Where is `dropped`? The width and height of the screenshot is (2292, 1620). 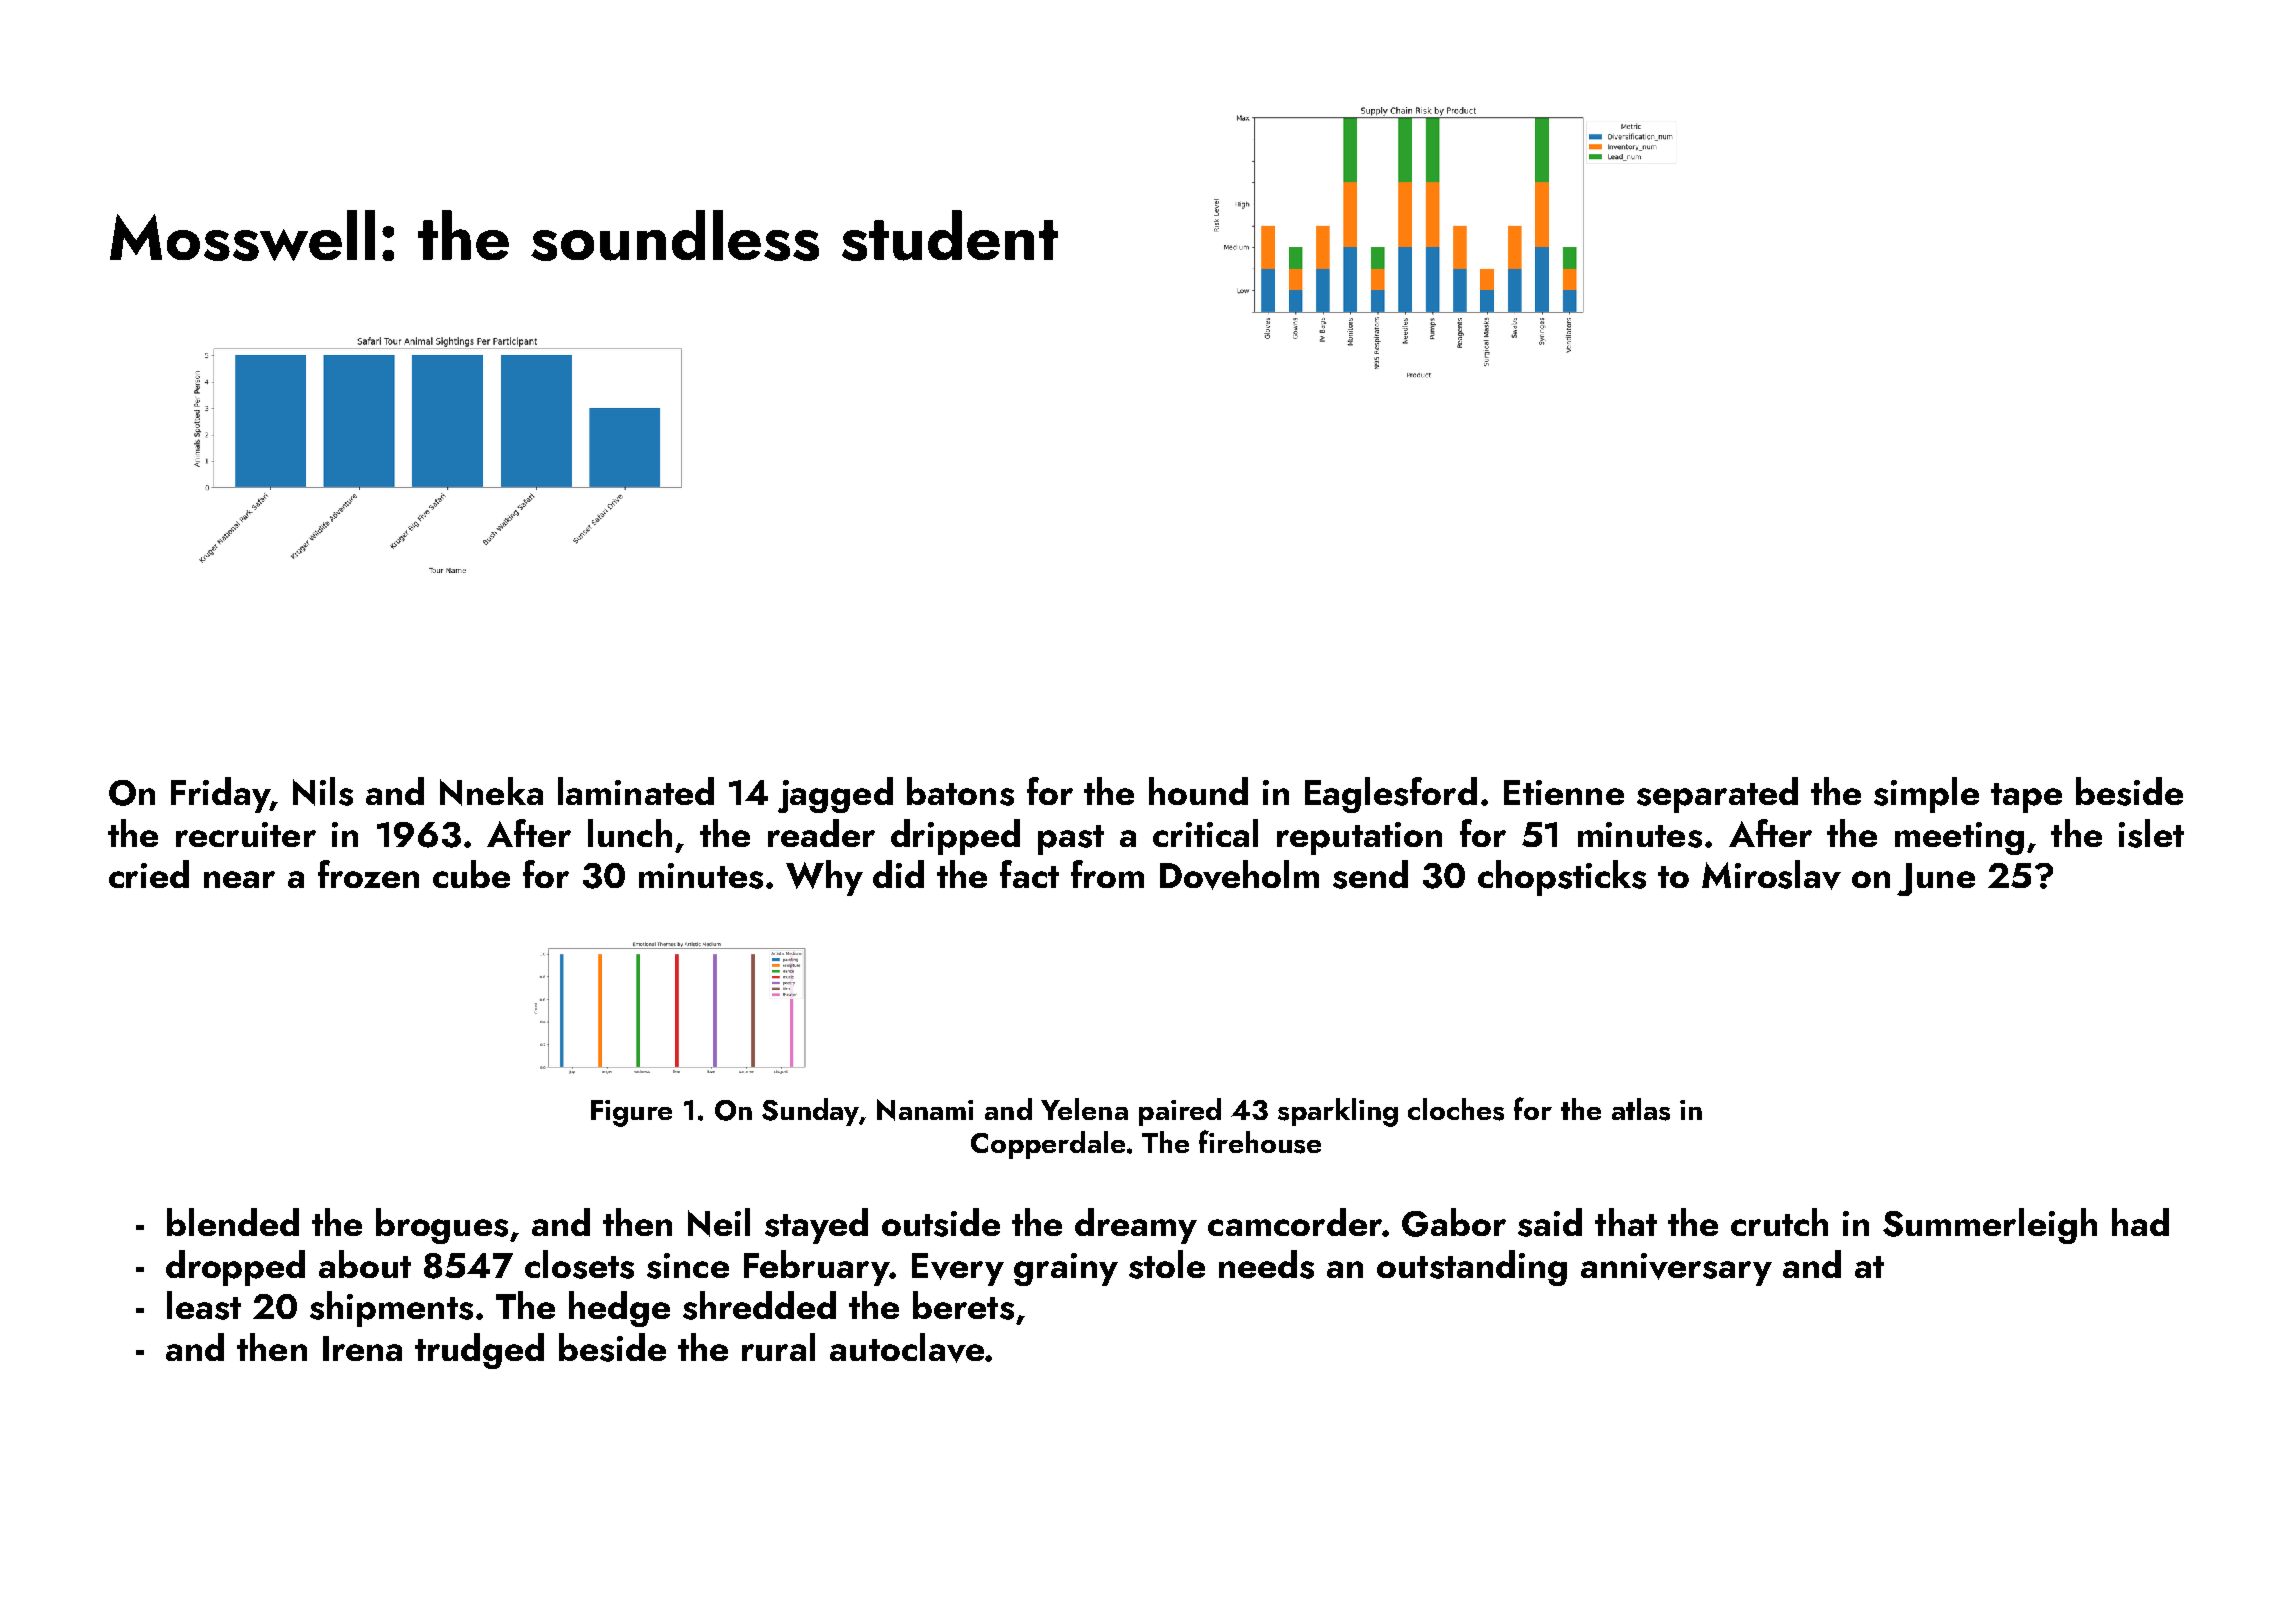
dropped is located at coordinates (235, 1268).
